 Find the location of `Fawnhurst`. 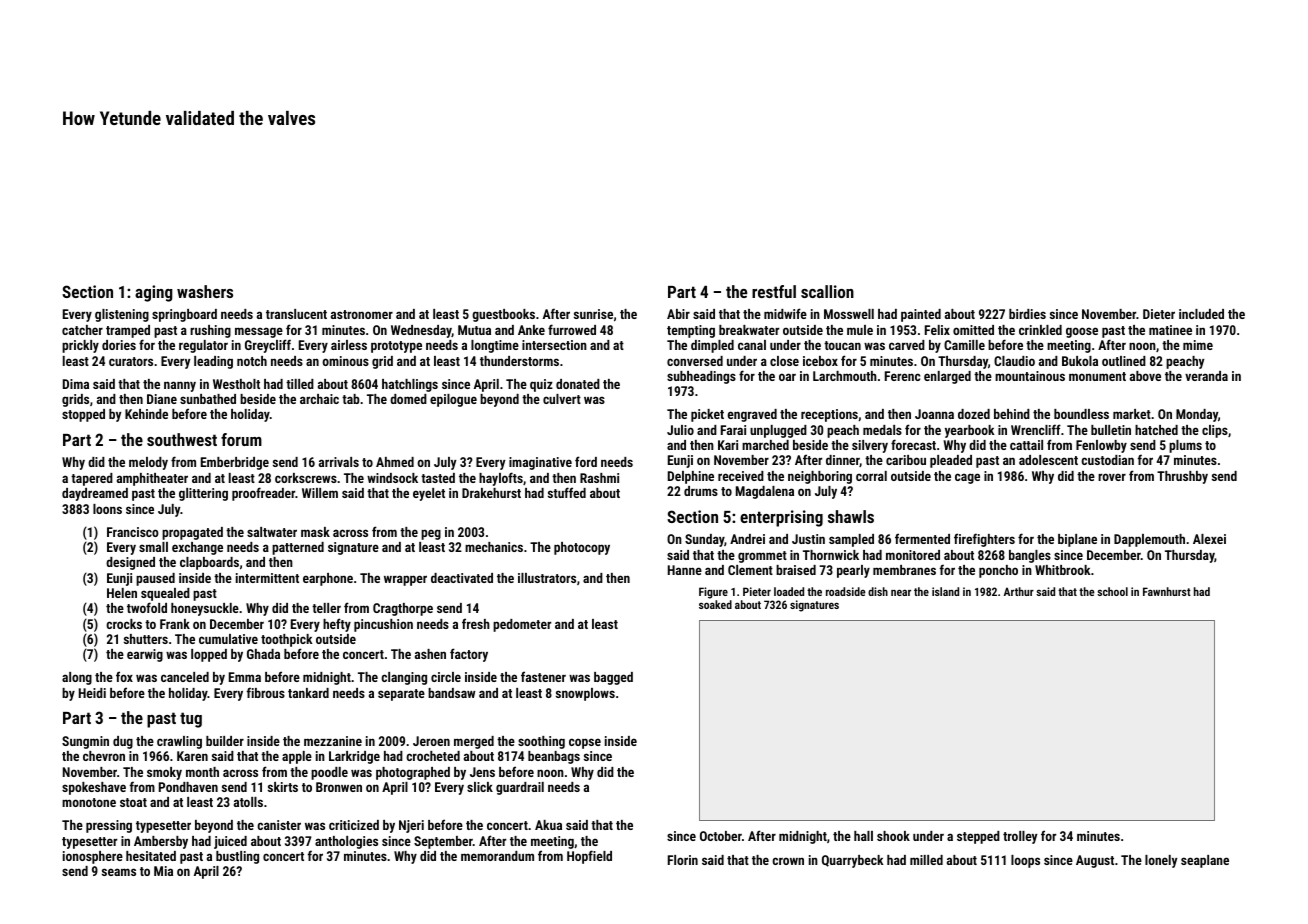

Fawnhurst is located at coordinates (1167, 591).
